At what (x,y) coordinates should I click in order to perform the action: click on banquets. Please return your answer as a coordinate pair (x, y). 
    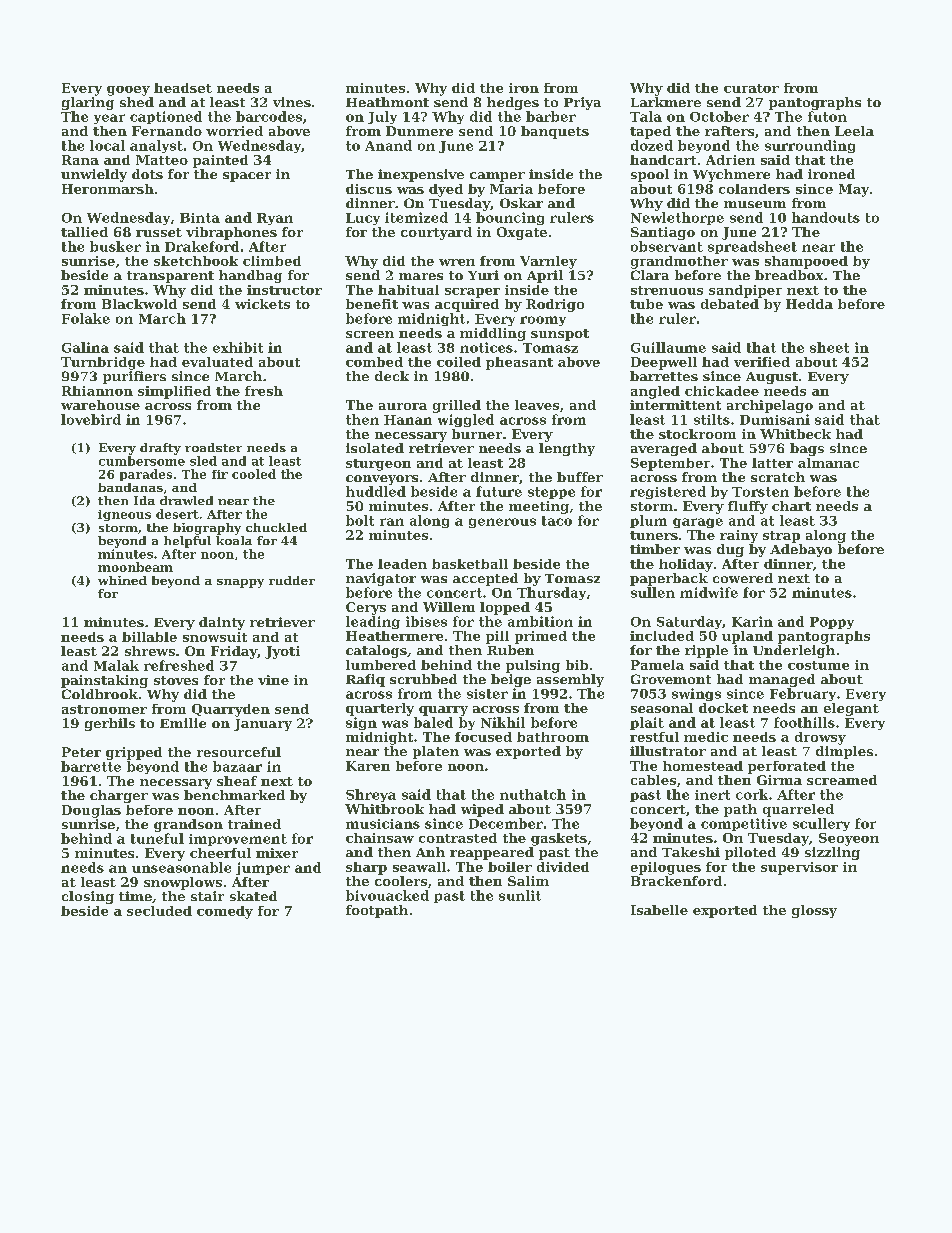
    Looking at the image, I should click on (555, 132).
